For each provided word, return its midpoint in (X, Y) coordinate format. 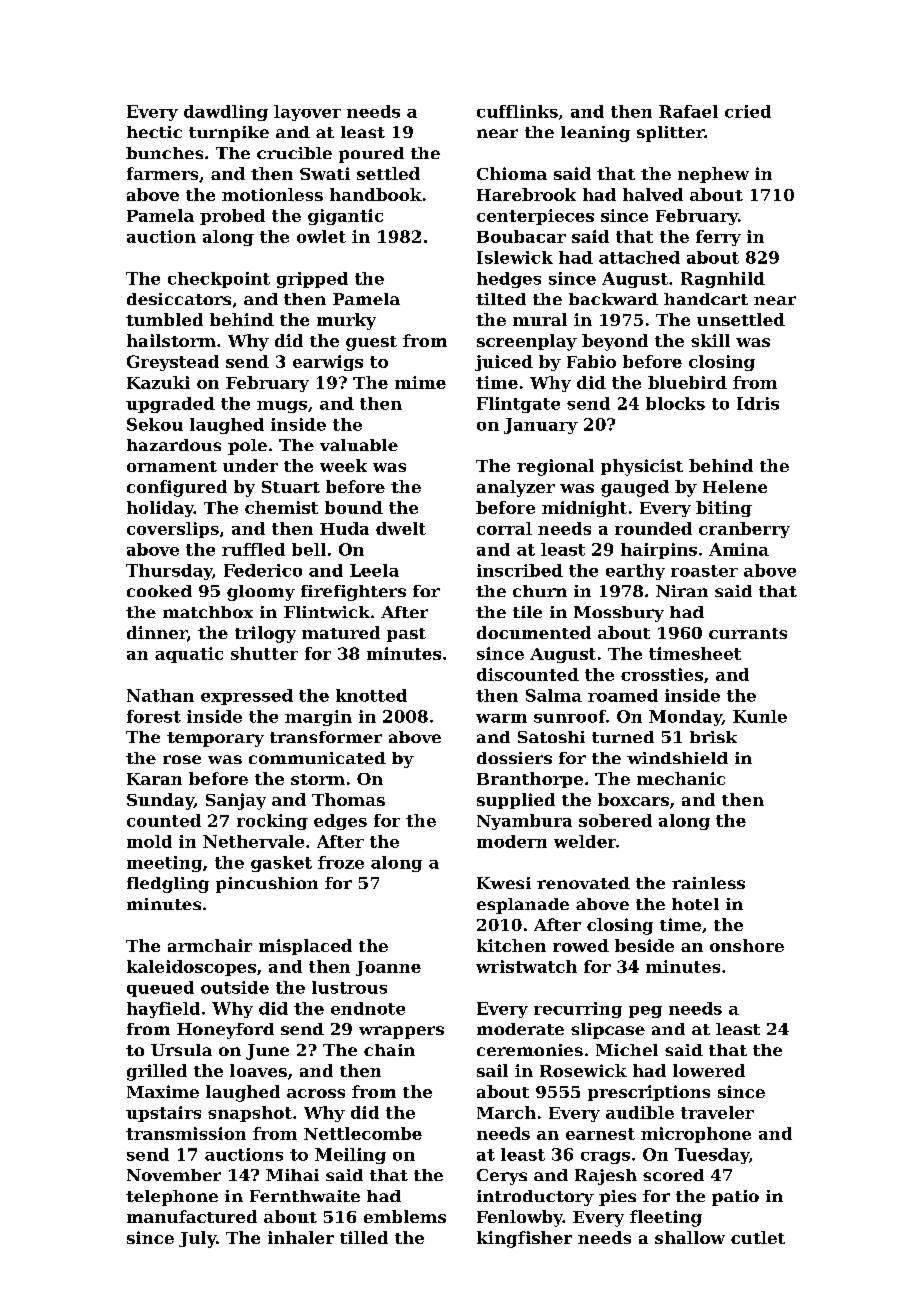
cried (748, 111)
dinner (157, 632)
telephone (172, 1198)
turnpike (229, 134)
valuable (359, 445)
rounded (653, 528)
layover (307, 113)
